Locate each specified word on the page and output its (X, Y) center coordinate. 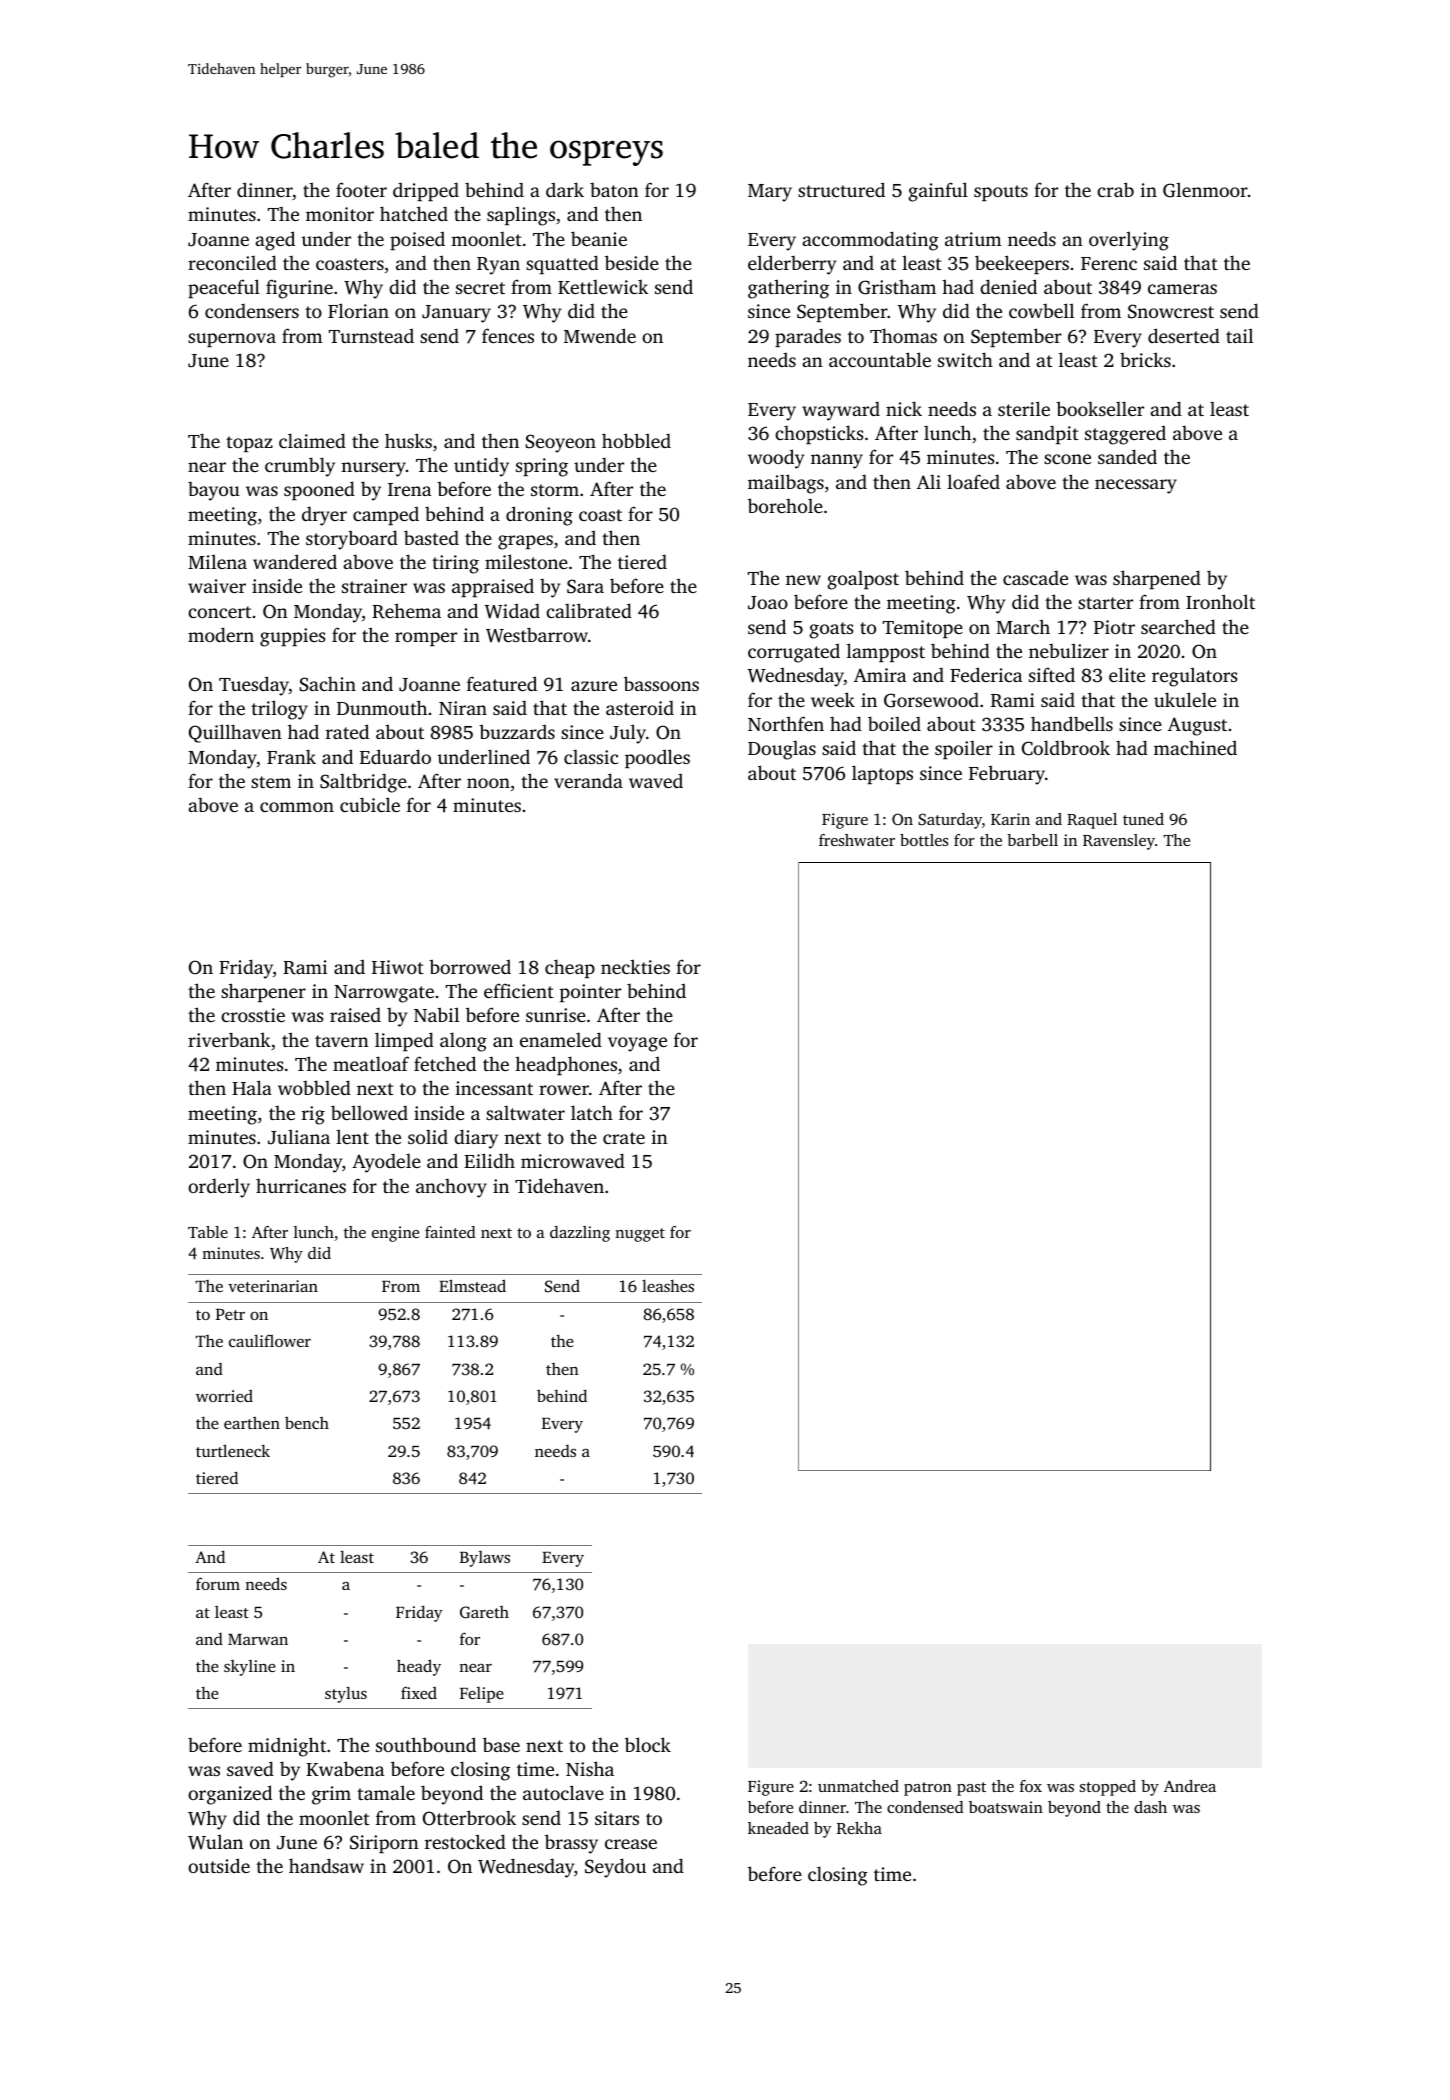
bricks (1145, 359)
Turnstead (371, 336)
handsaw (326, 1865)
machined (1195, 748)
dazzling (580, 1234)
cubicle (370, 804)
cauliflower (270, 1340)
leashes (668, 1285)
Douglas (782, 750)
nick (904, 408)
